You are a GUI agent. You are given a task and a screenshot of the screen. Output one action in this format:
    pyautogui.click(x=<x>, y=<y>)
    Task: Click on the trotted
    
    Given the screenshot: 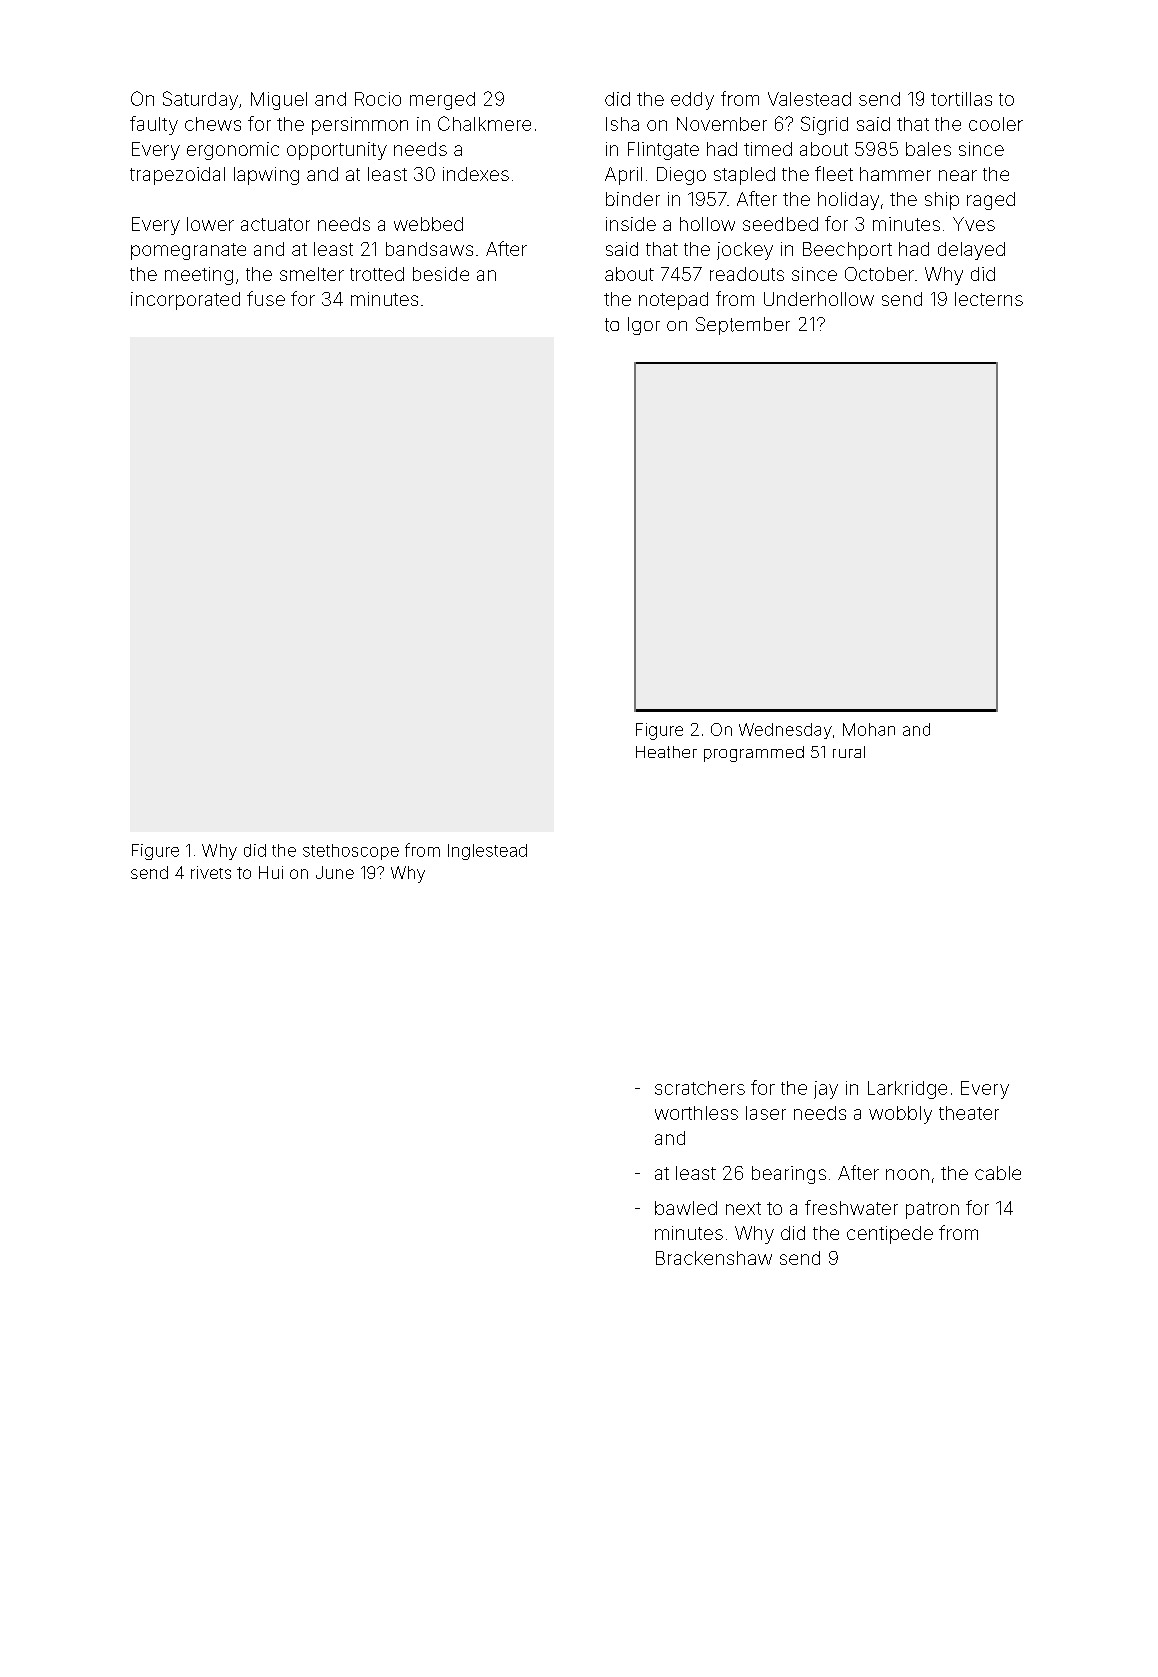 What is the action you would take?
    pyautogui.click(x=377, y=274)
